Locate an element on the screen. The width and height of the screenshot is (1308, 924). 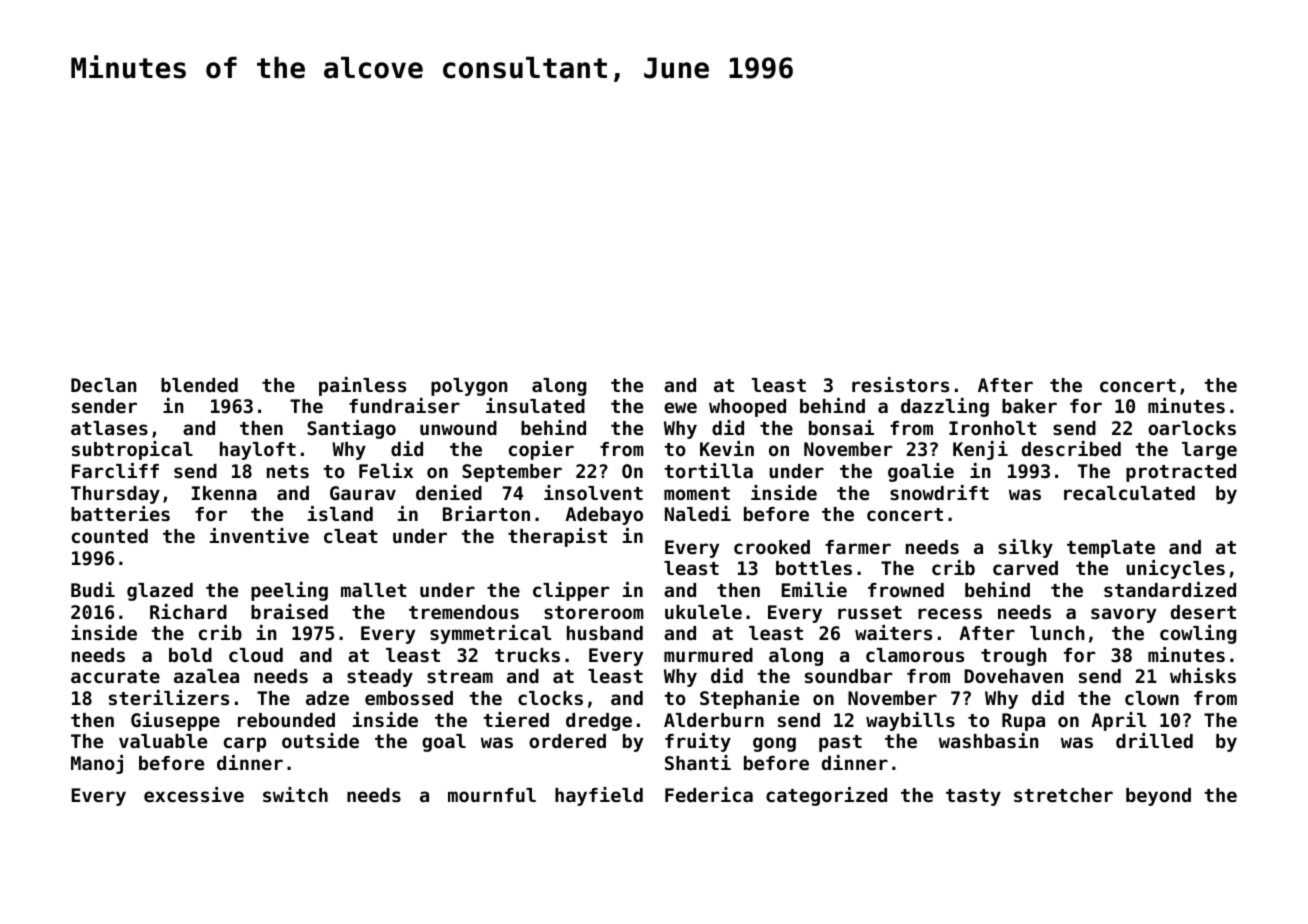
Budi is located at coordinates (93, 589).
